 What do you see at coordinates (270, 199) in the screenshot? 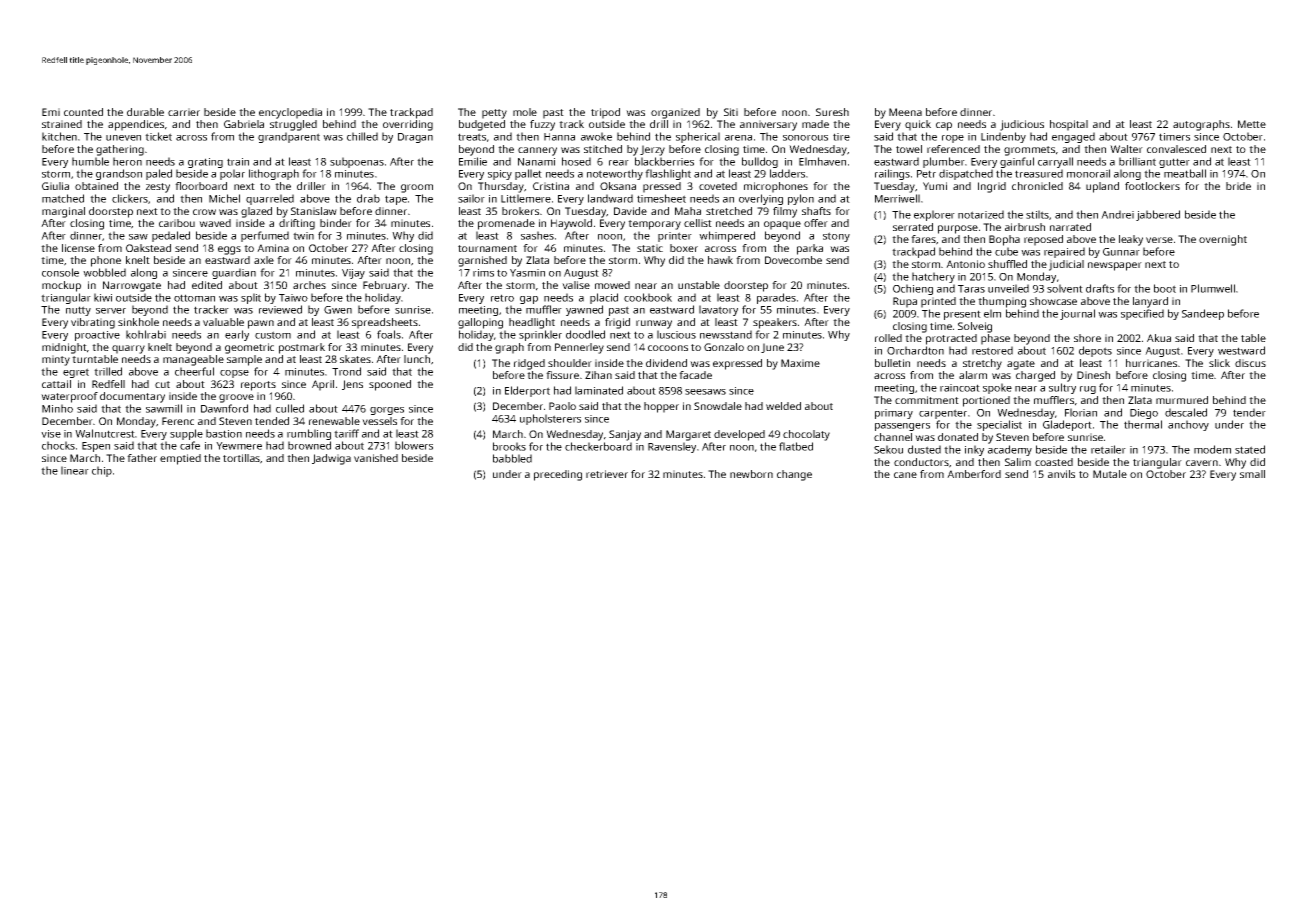
I see `quarreled` at bounding box center [270, 199].
